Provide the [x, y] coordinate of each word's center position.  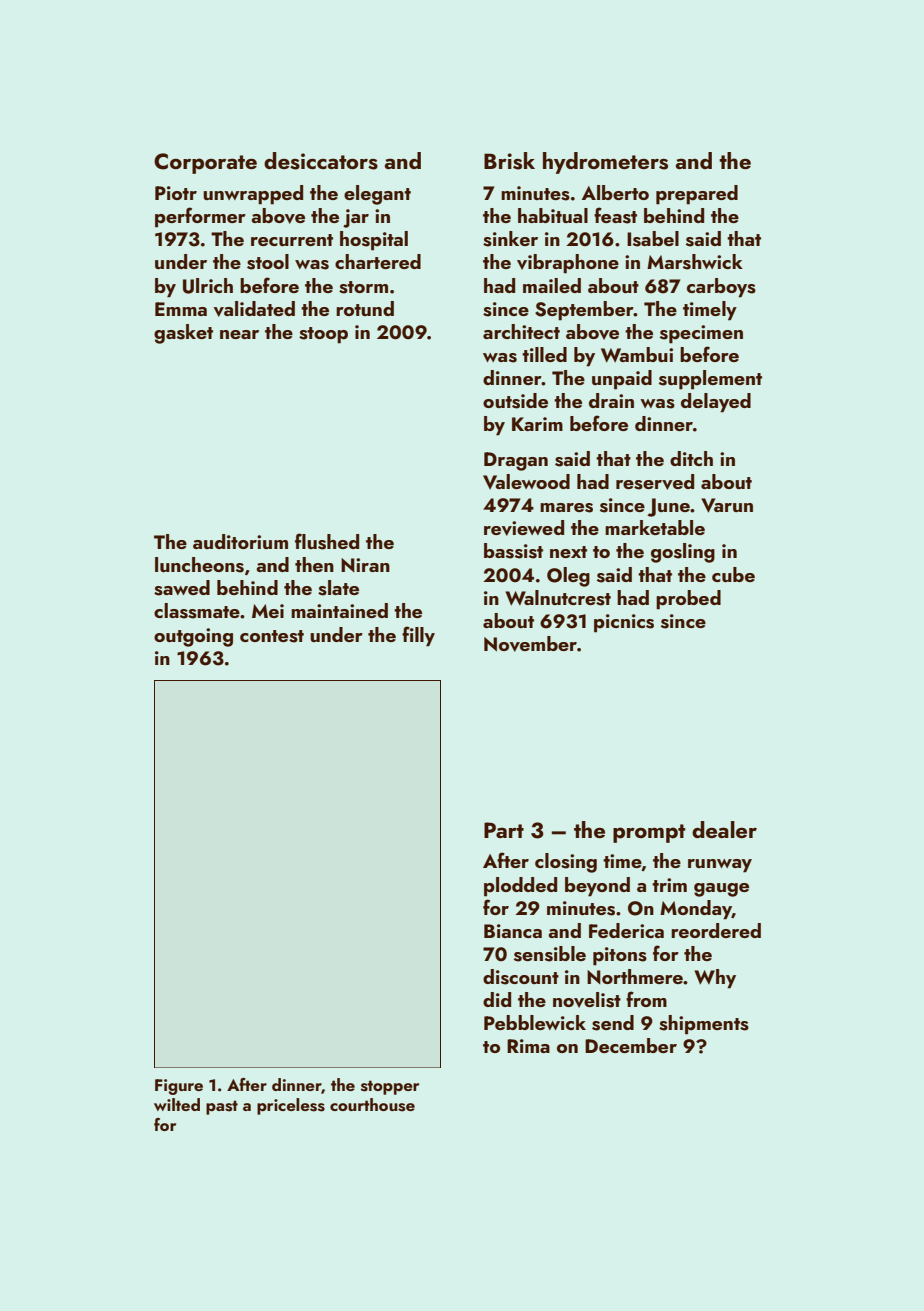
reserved [655, 482]
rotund [365, 308]
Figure [179, 1087]
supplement [710, 380]
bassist [513, 551]
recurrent [292, 240]
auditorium [240, 541]
